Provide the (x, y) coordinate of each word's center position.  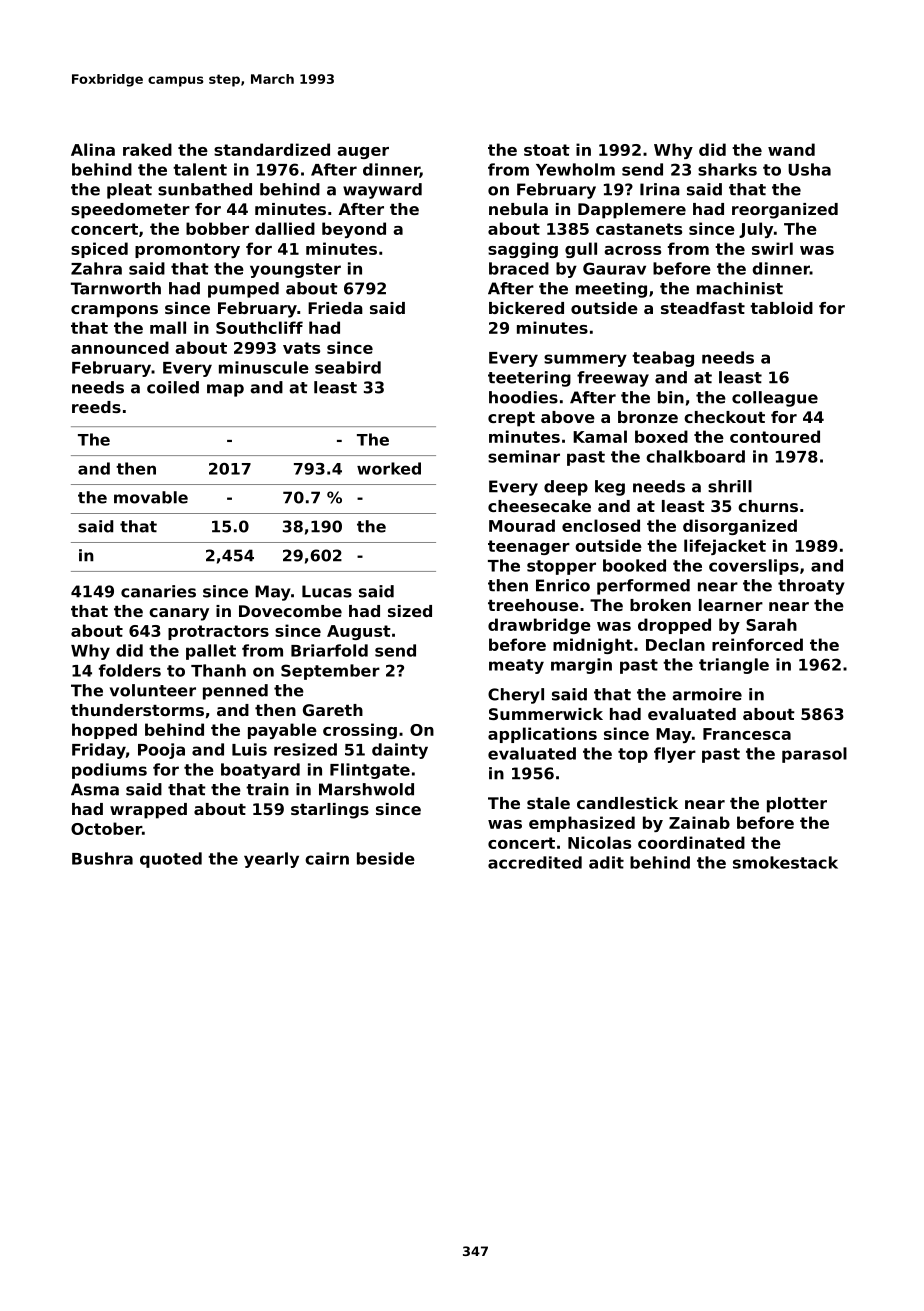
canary (179, 614)
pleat (129, 191)
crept (511, 419)
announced (120, 347)
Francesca (747, 734)
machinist (740, 288)
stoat (547, 150)
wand (791, 149)
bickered (526, 308)
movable (151, 497)
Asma (95, 789)
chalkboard (695, 456)
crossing (360, 731)
